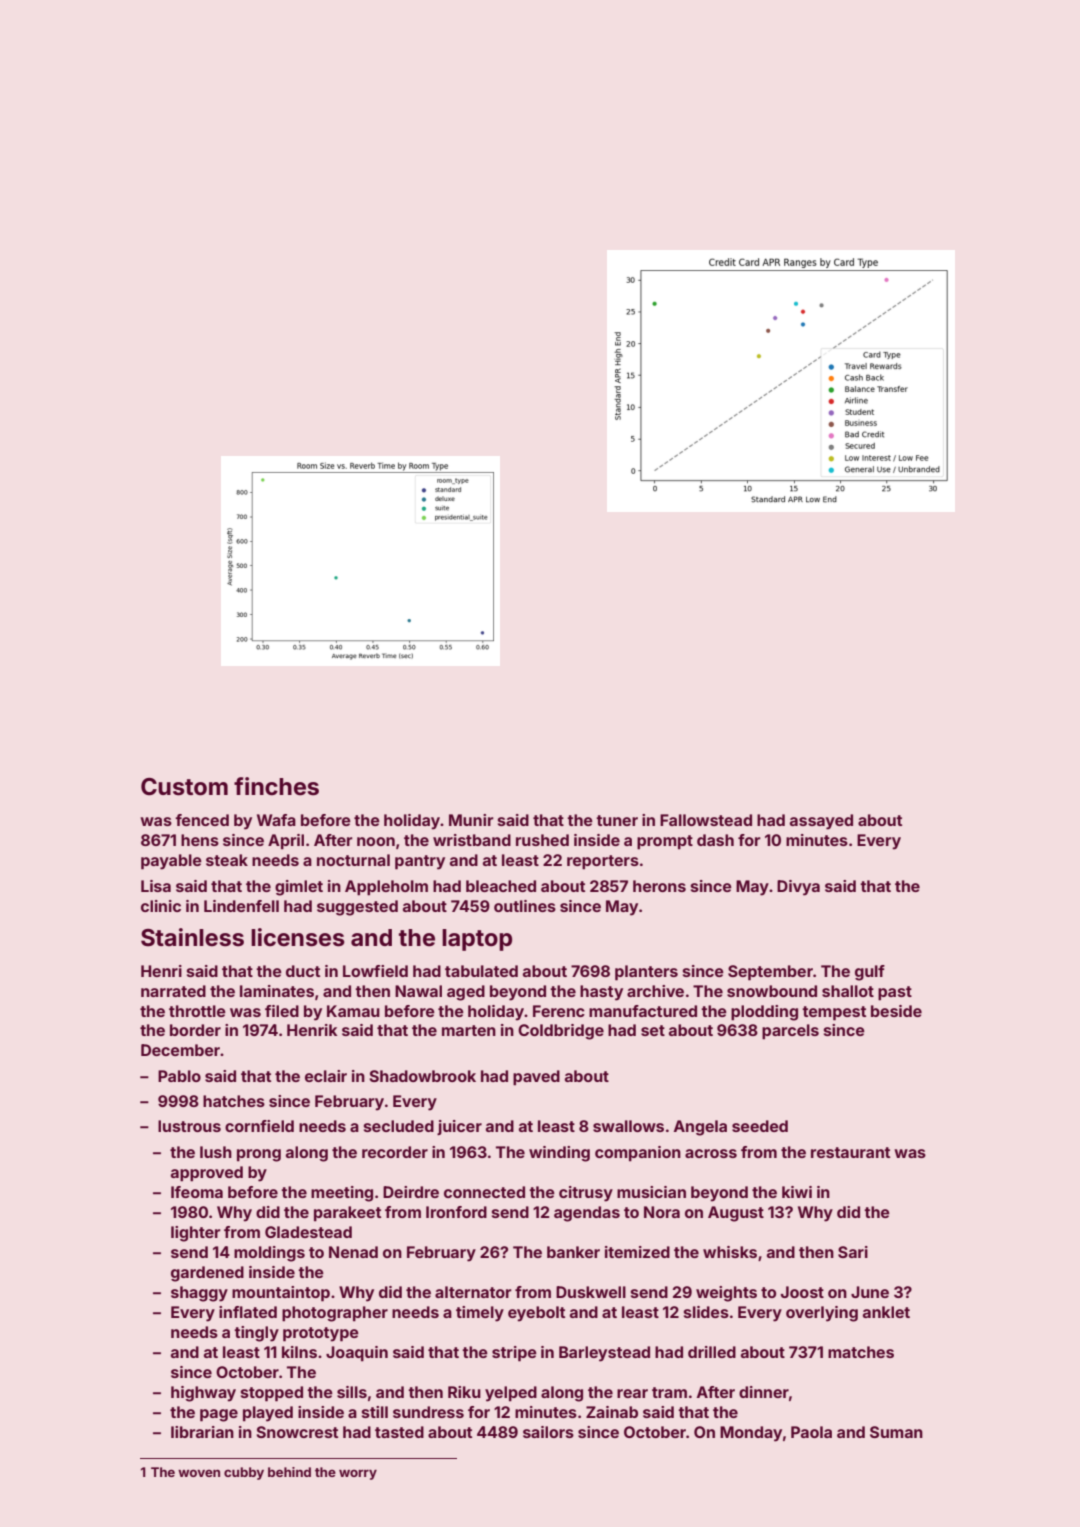  What do you see at coordinates (199, 1294) in the screenshot?
I see `shaggy` at bounding box center [199, 1294].
